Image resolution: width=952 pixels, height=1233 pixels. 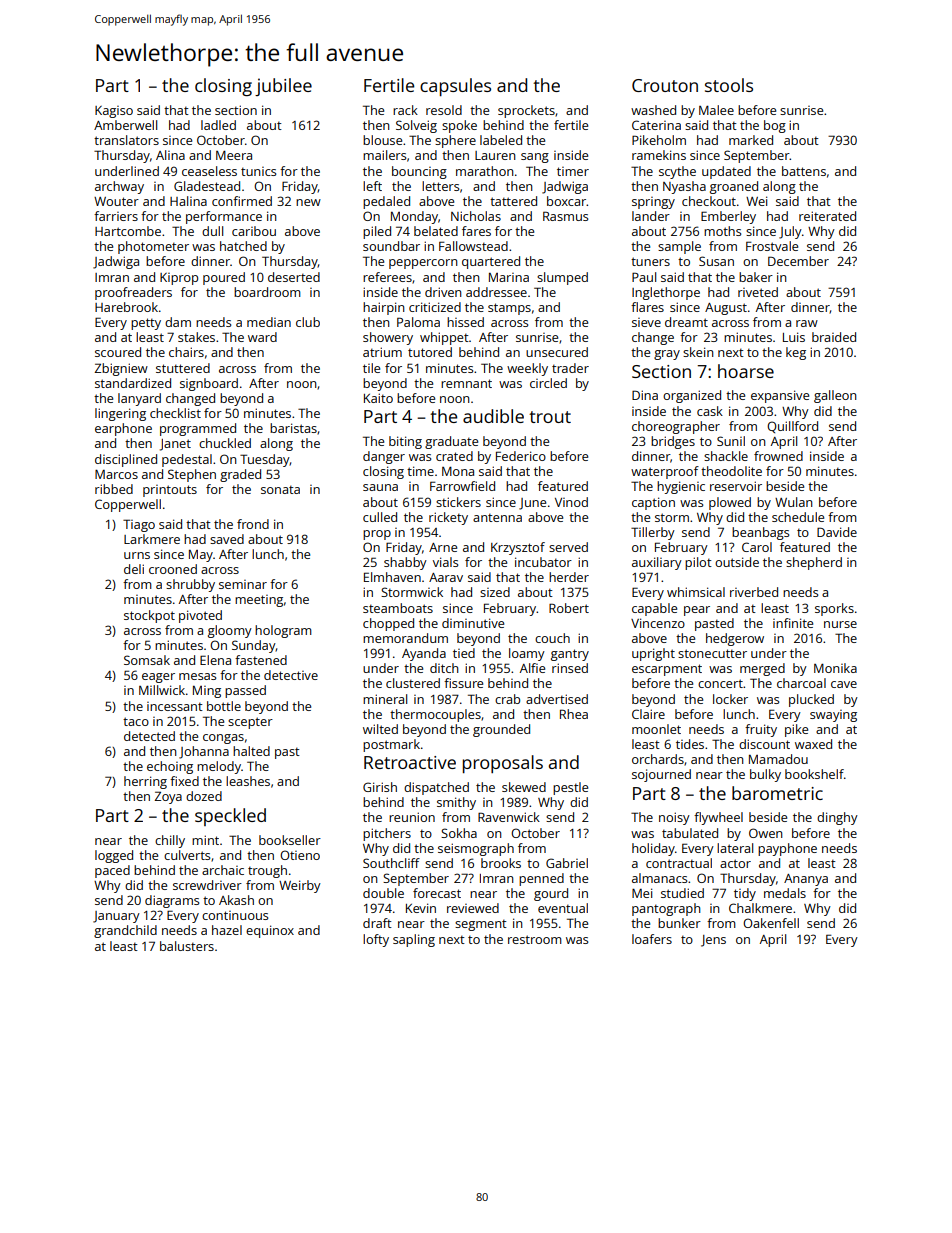 What do you see at coordinates (574, 714) in the screenshot?
I see `Rhea` at bounding box center [574, 714].
